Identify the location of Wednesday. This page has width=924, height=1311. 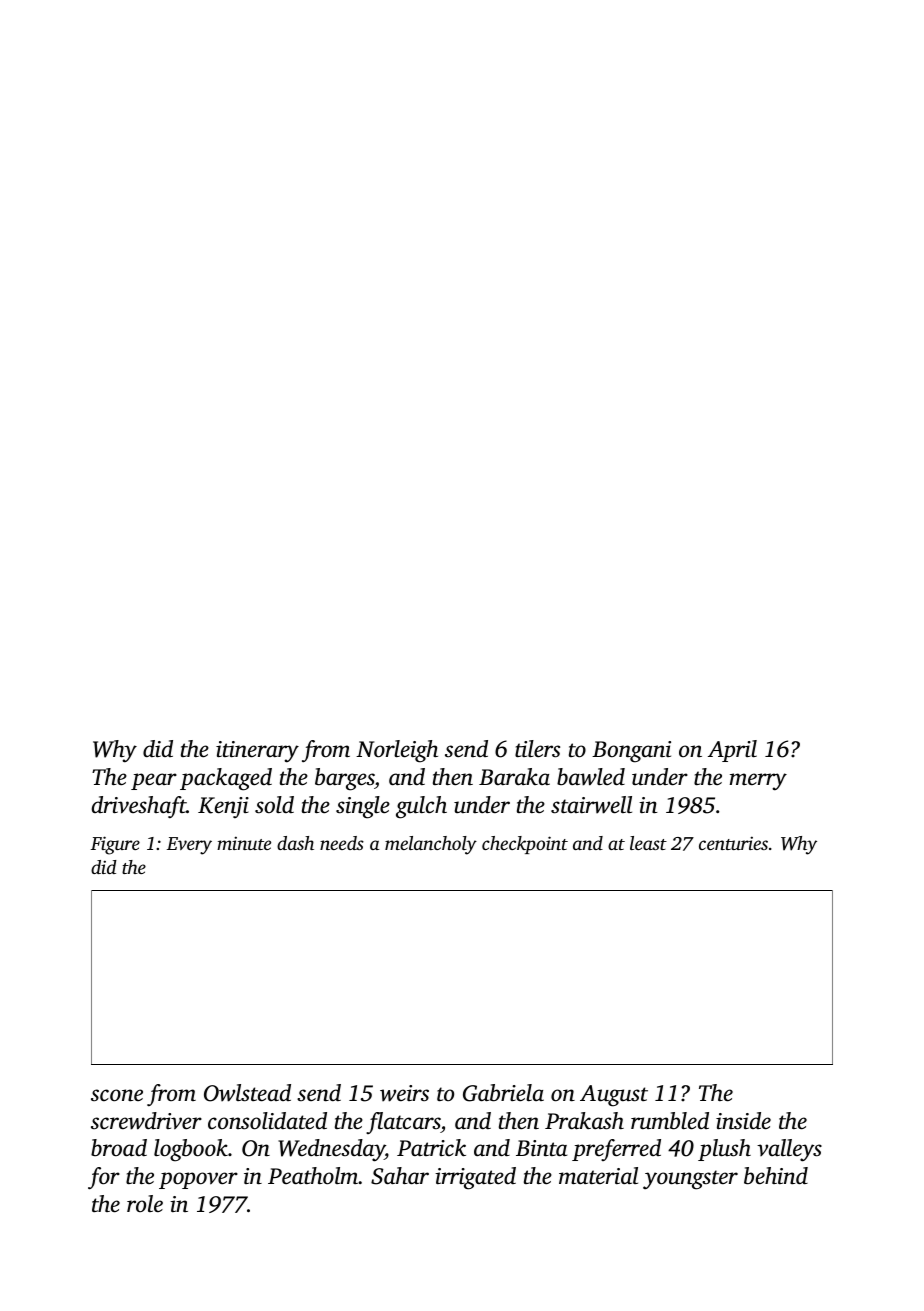
(331, 1150).
